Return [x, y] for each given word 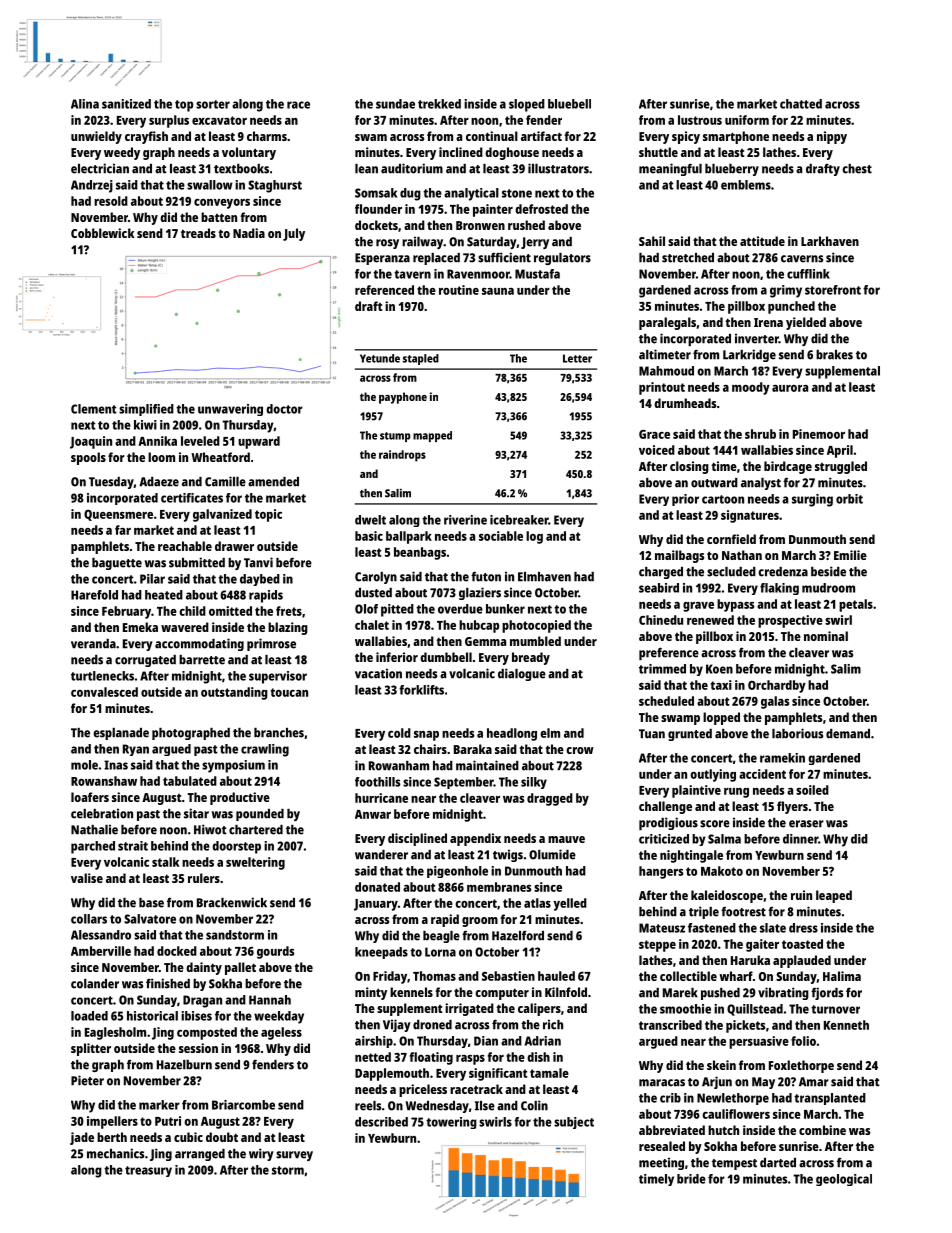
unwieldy [96, 137]
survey [294, 1156]
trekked [439, 104]
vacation [378, 673]
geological [844, 1180]
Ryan [136, 750]
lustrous [700, 120]
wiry [261, 1154]
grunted [690, 735]
